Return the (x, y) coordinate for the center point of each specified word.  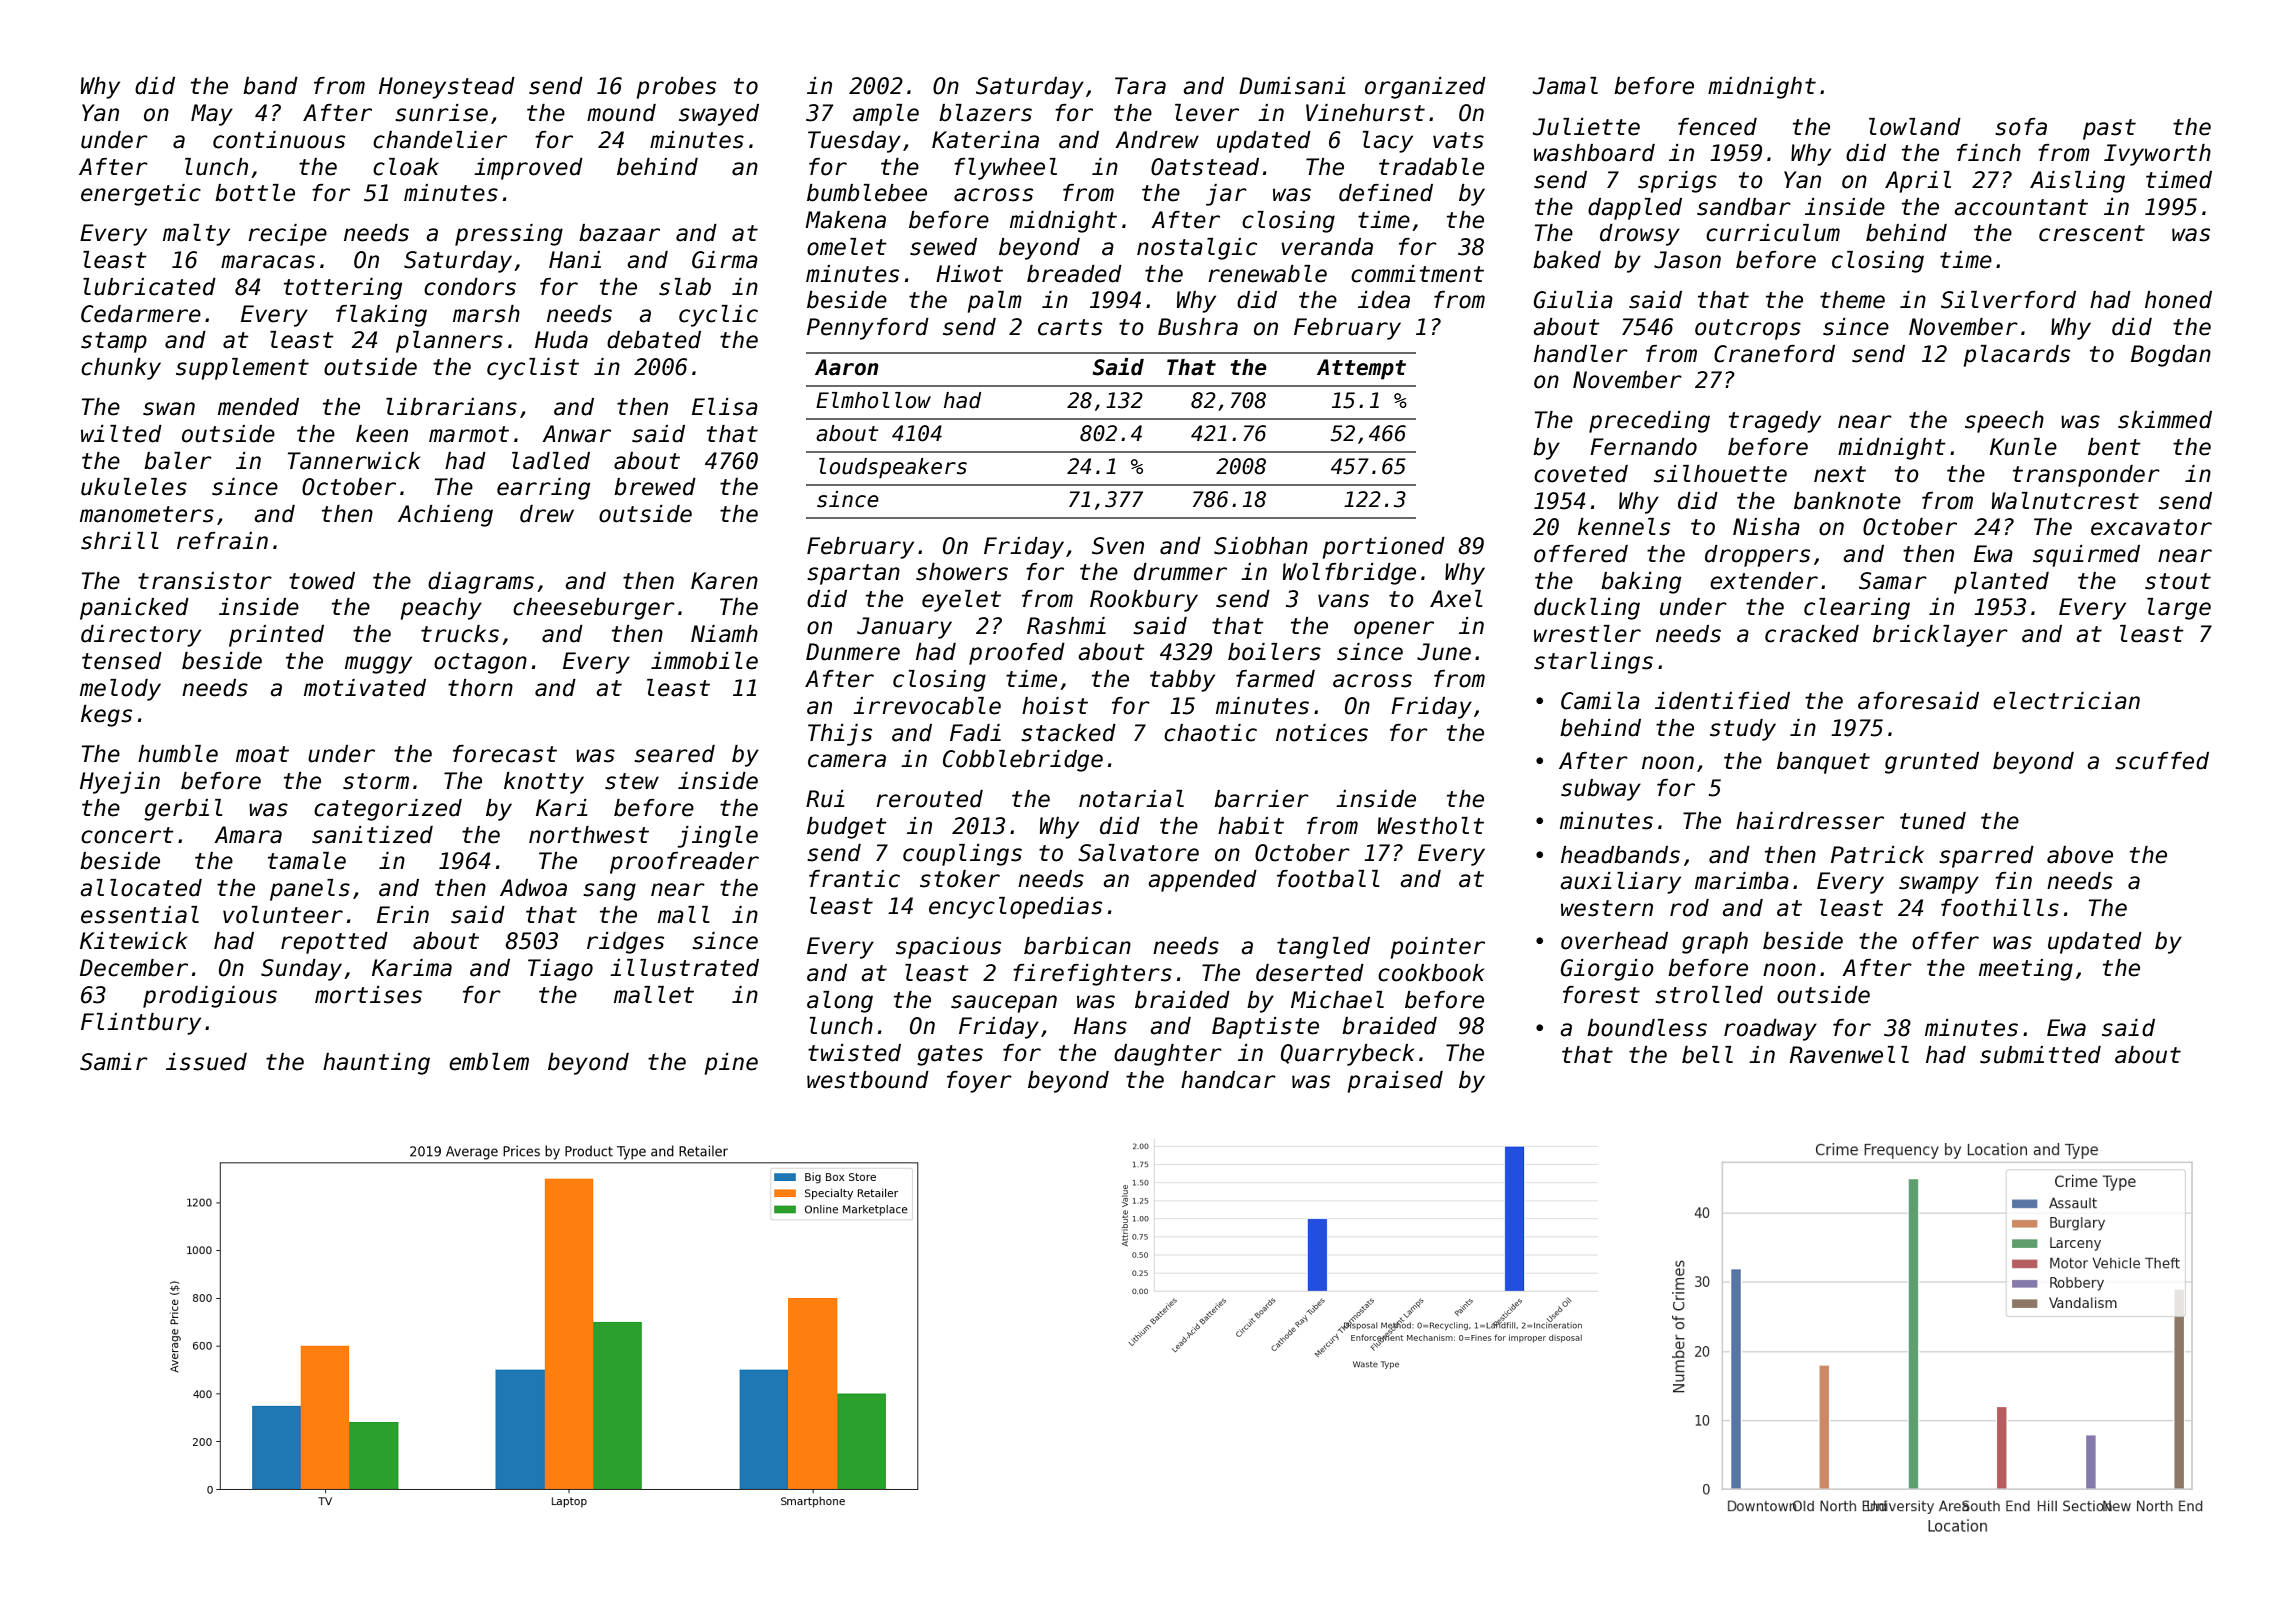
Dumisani (1292, 86)
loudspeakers (893, 468)
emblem (489, 1062)
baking (1641, 583)
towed (322, 581)
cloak (406, 167)
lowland (1915, 127)
